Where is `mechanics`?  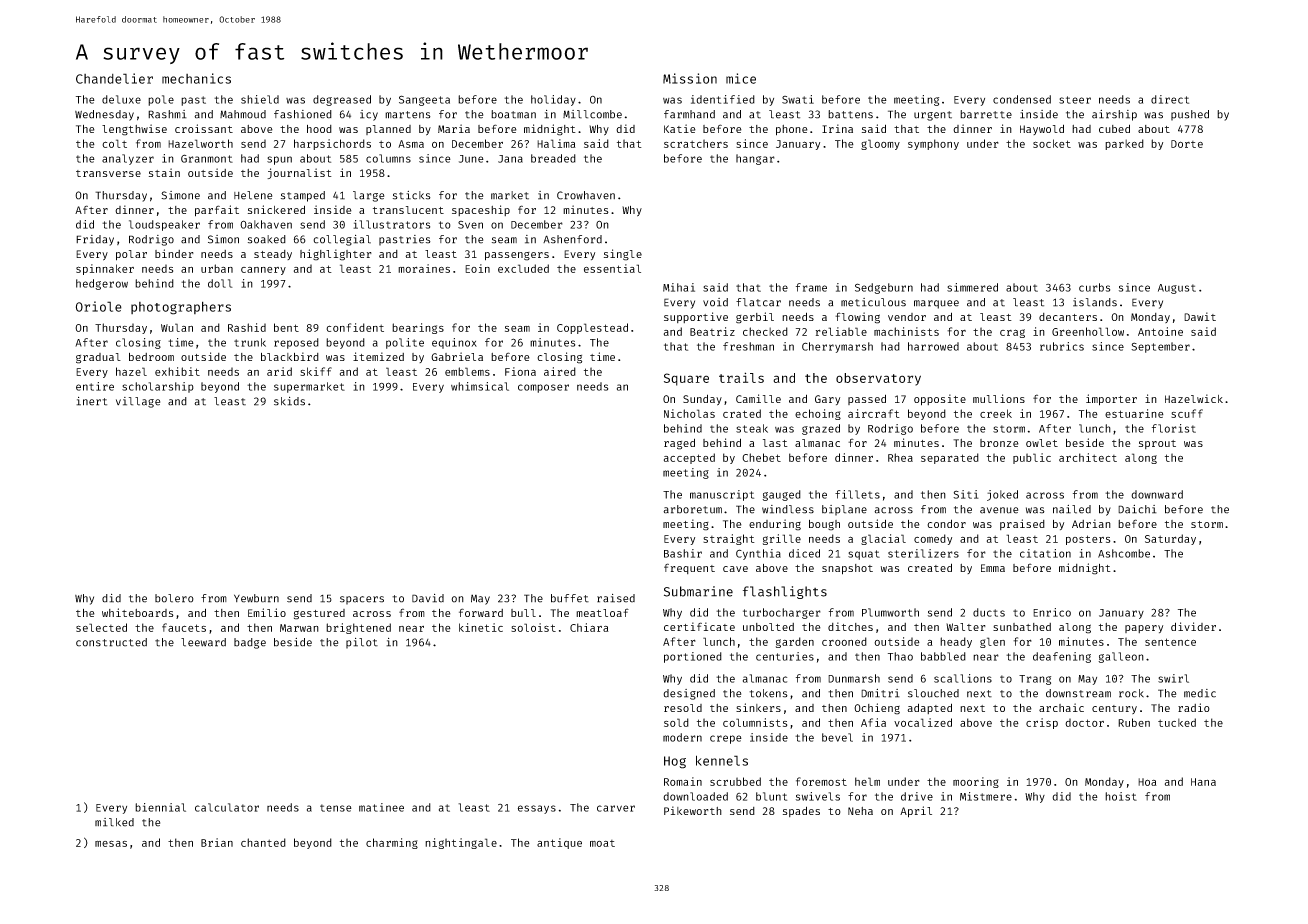
mechanics is located at coordinates (196, 78).
